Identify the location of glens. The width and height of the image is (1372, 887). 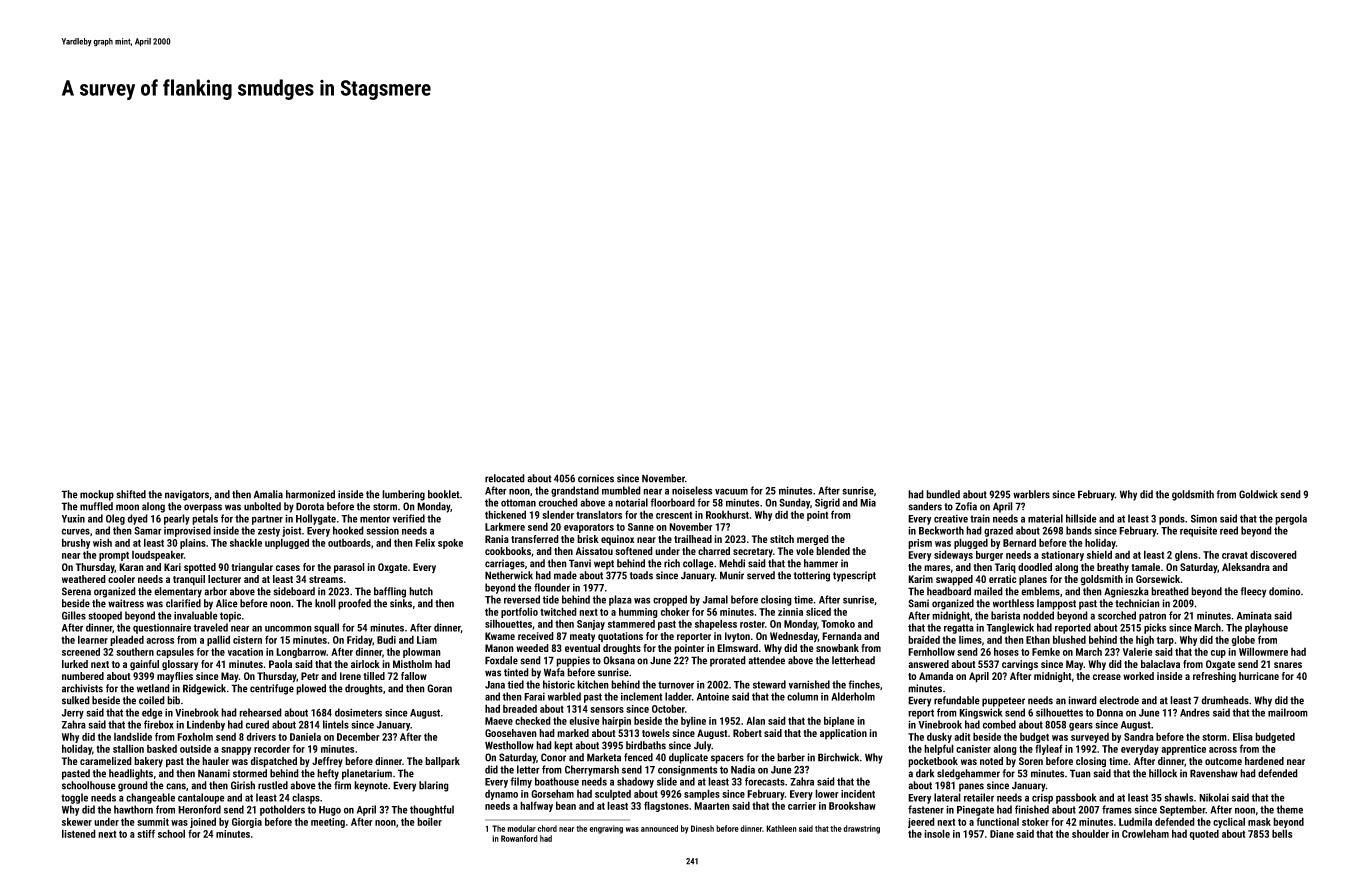
(1186, 555).
